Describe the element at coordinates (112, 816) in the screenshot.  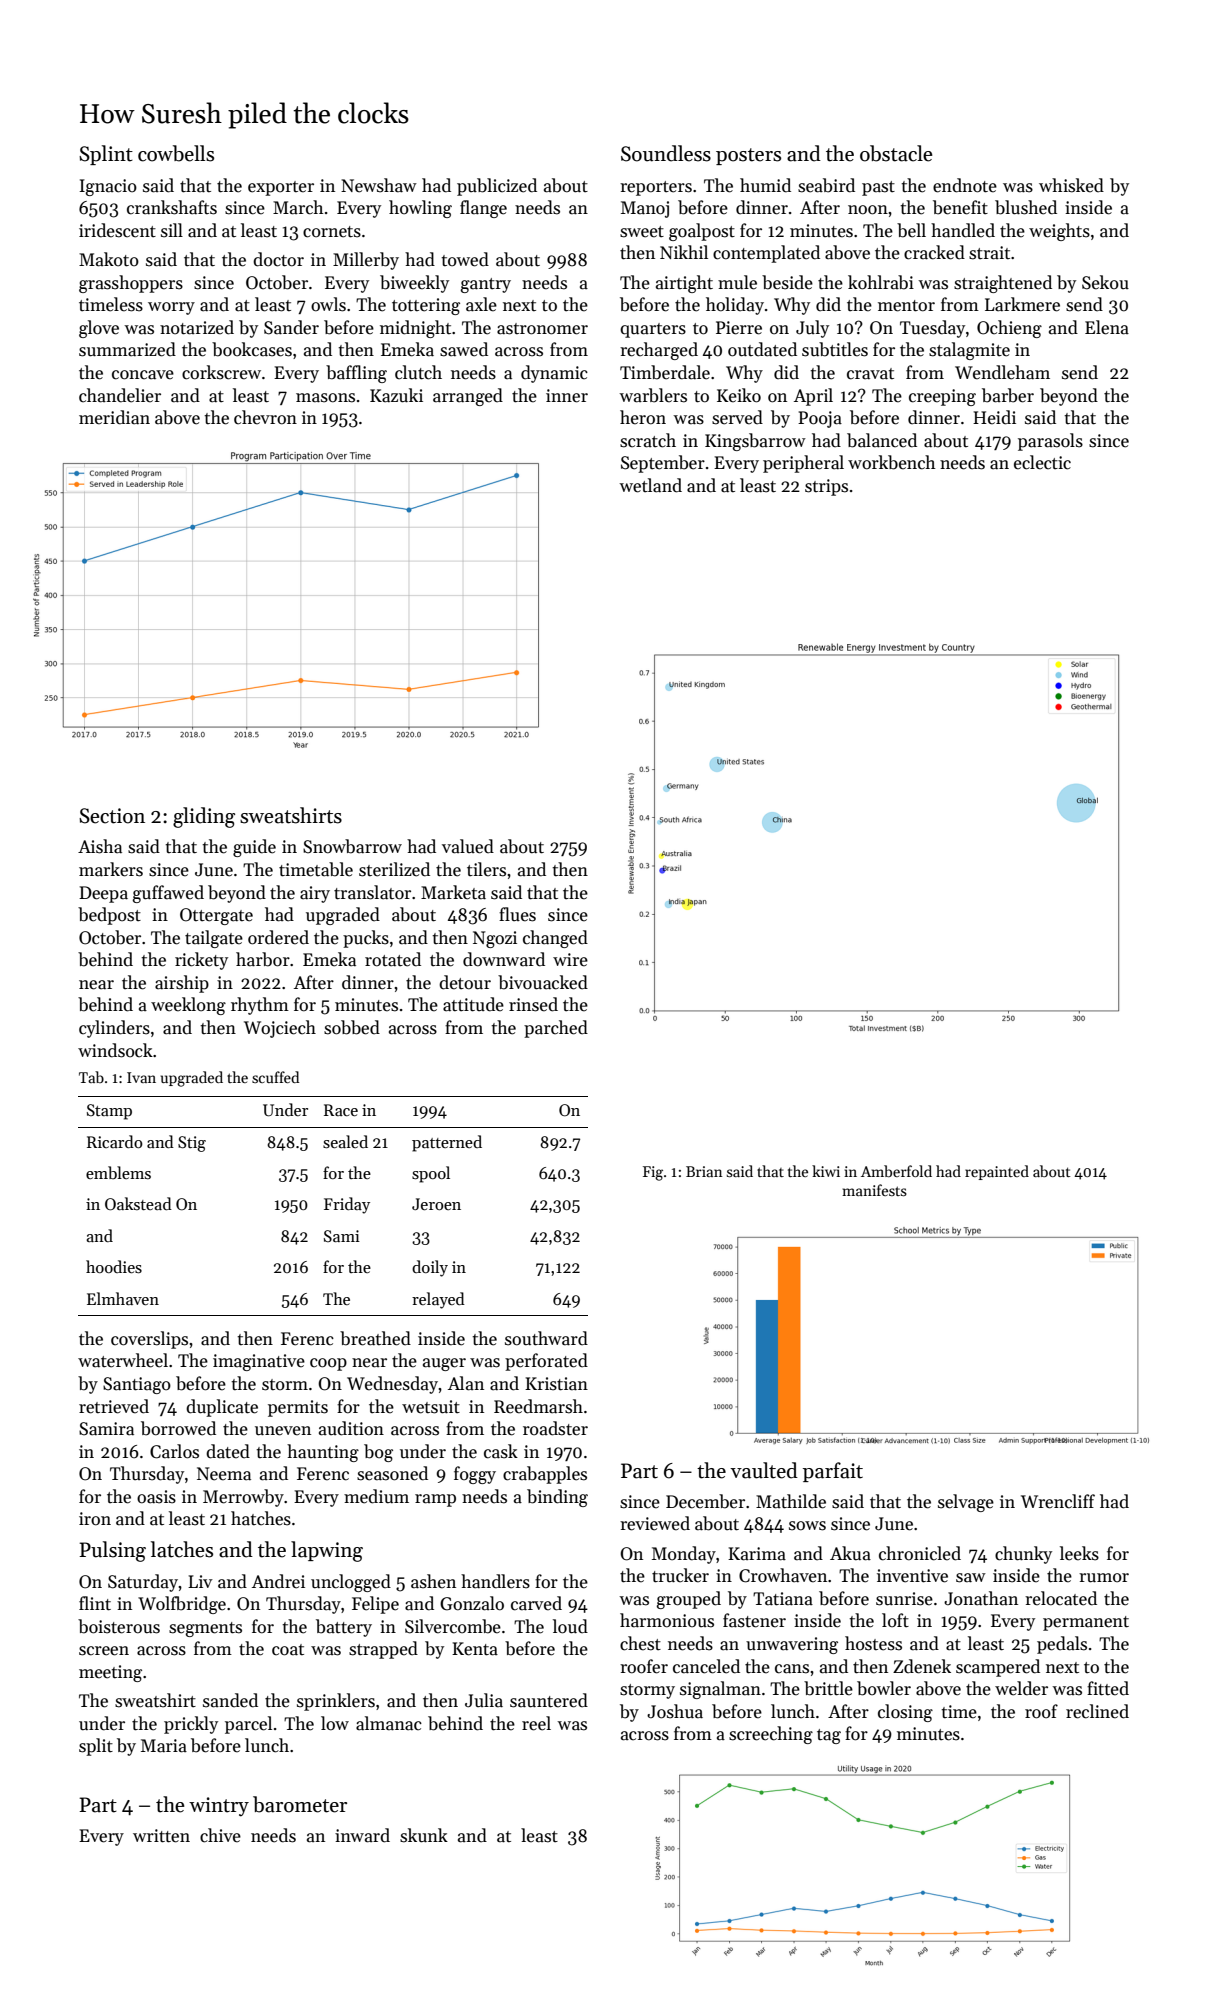
I see `Section` at that location.
